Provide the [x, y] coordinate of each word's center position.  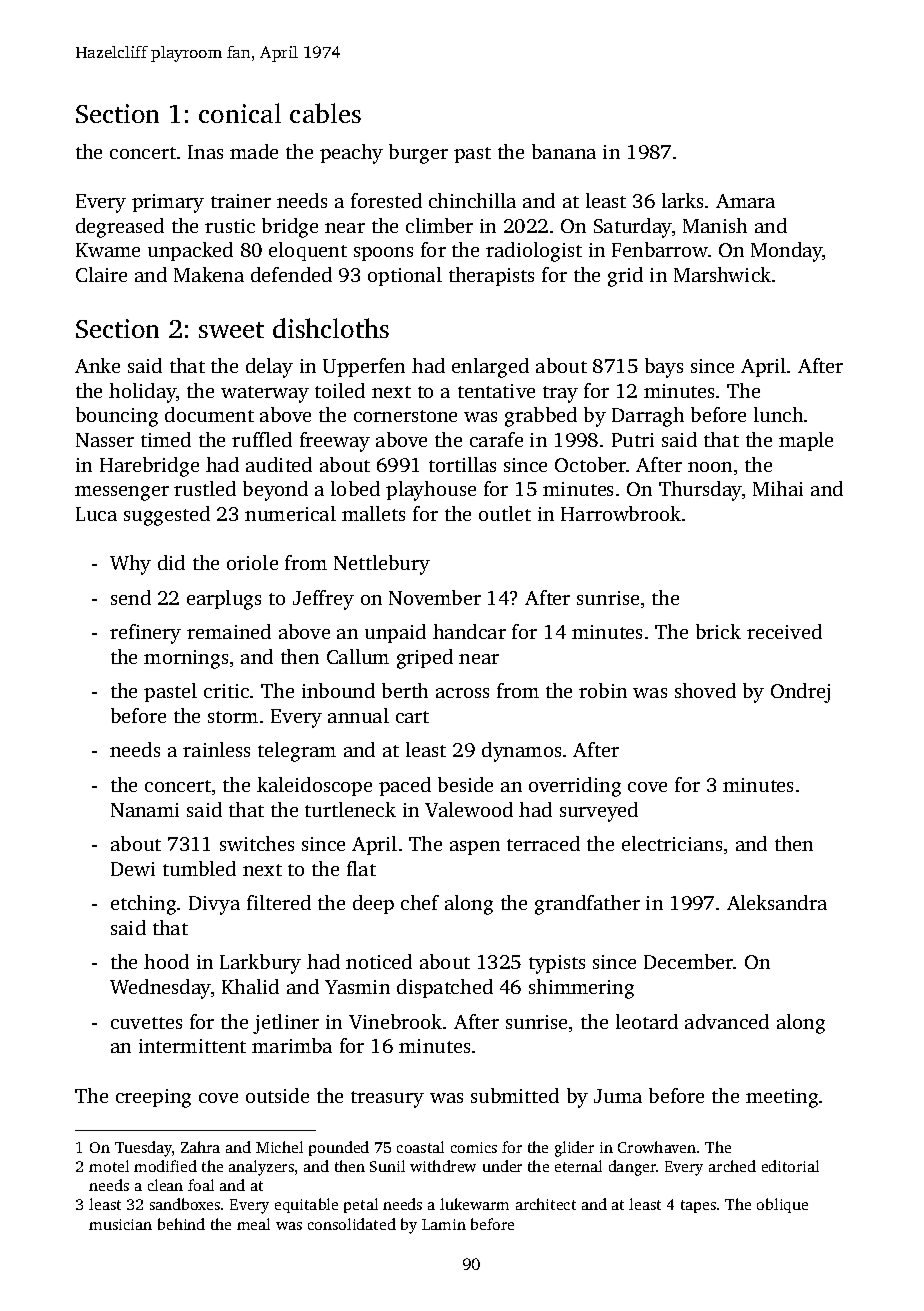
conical [240, 113]
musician [120, 1224]
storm [233, 717]
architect [546, 1204]
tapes [698, 1206]
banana [564, 151]
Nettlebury [382, 565]
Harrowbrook [621, 513]
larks [682, 200]
